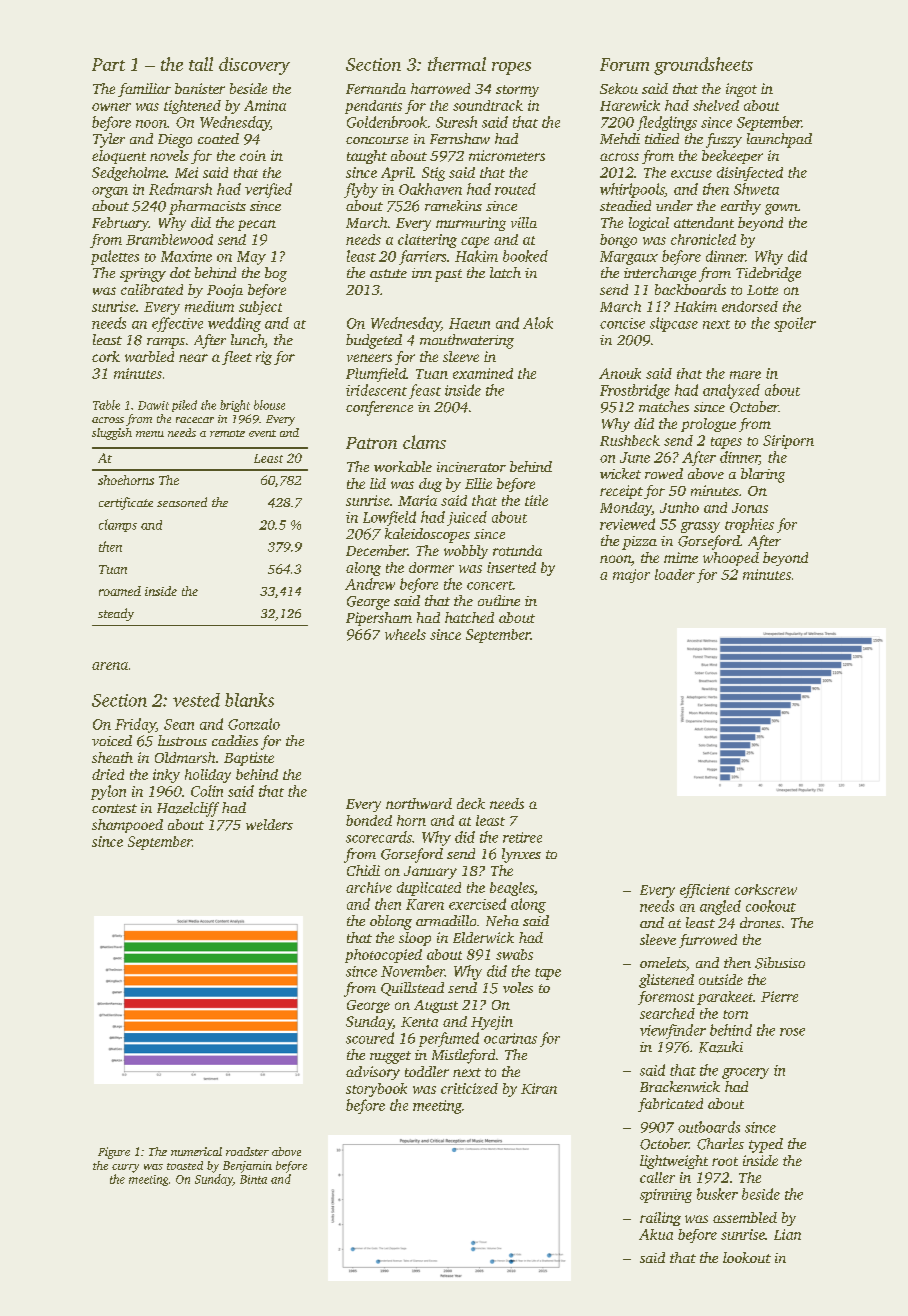  What do you see at coordinates (469, 1088) in the screenshot?
I see `criticized` at bounding box center [469, 1088].
